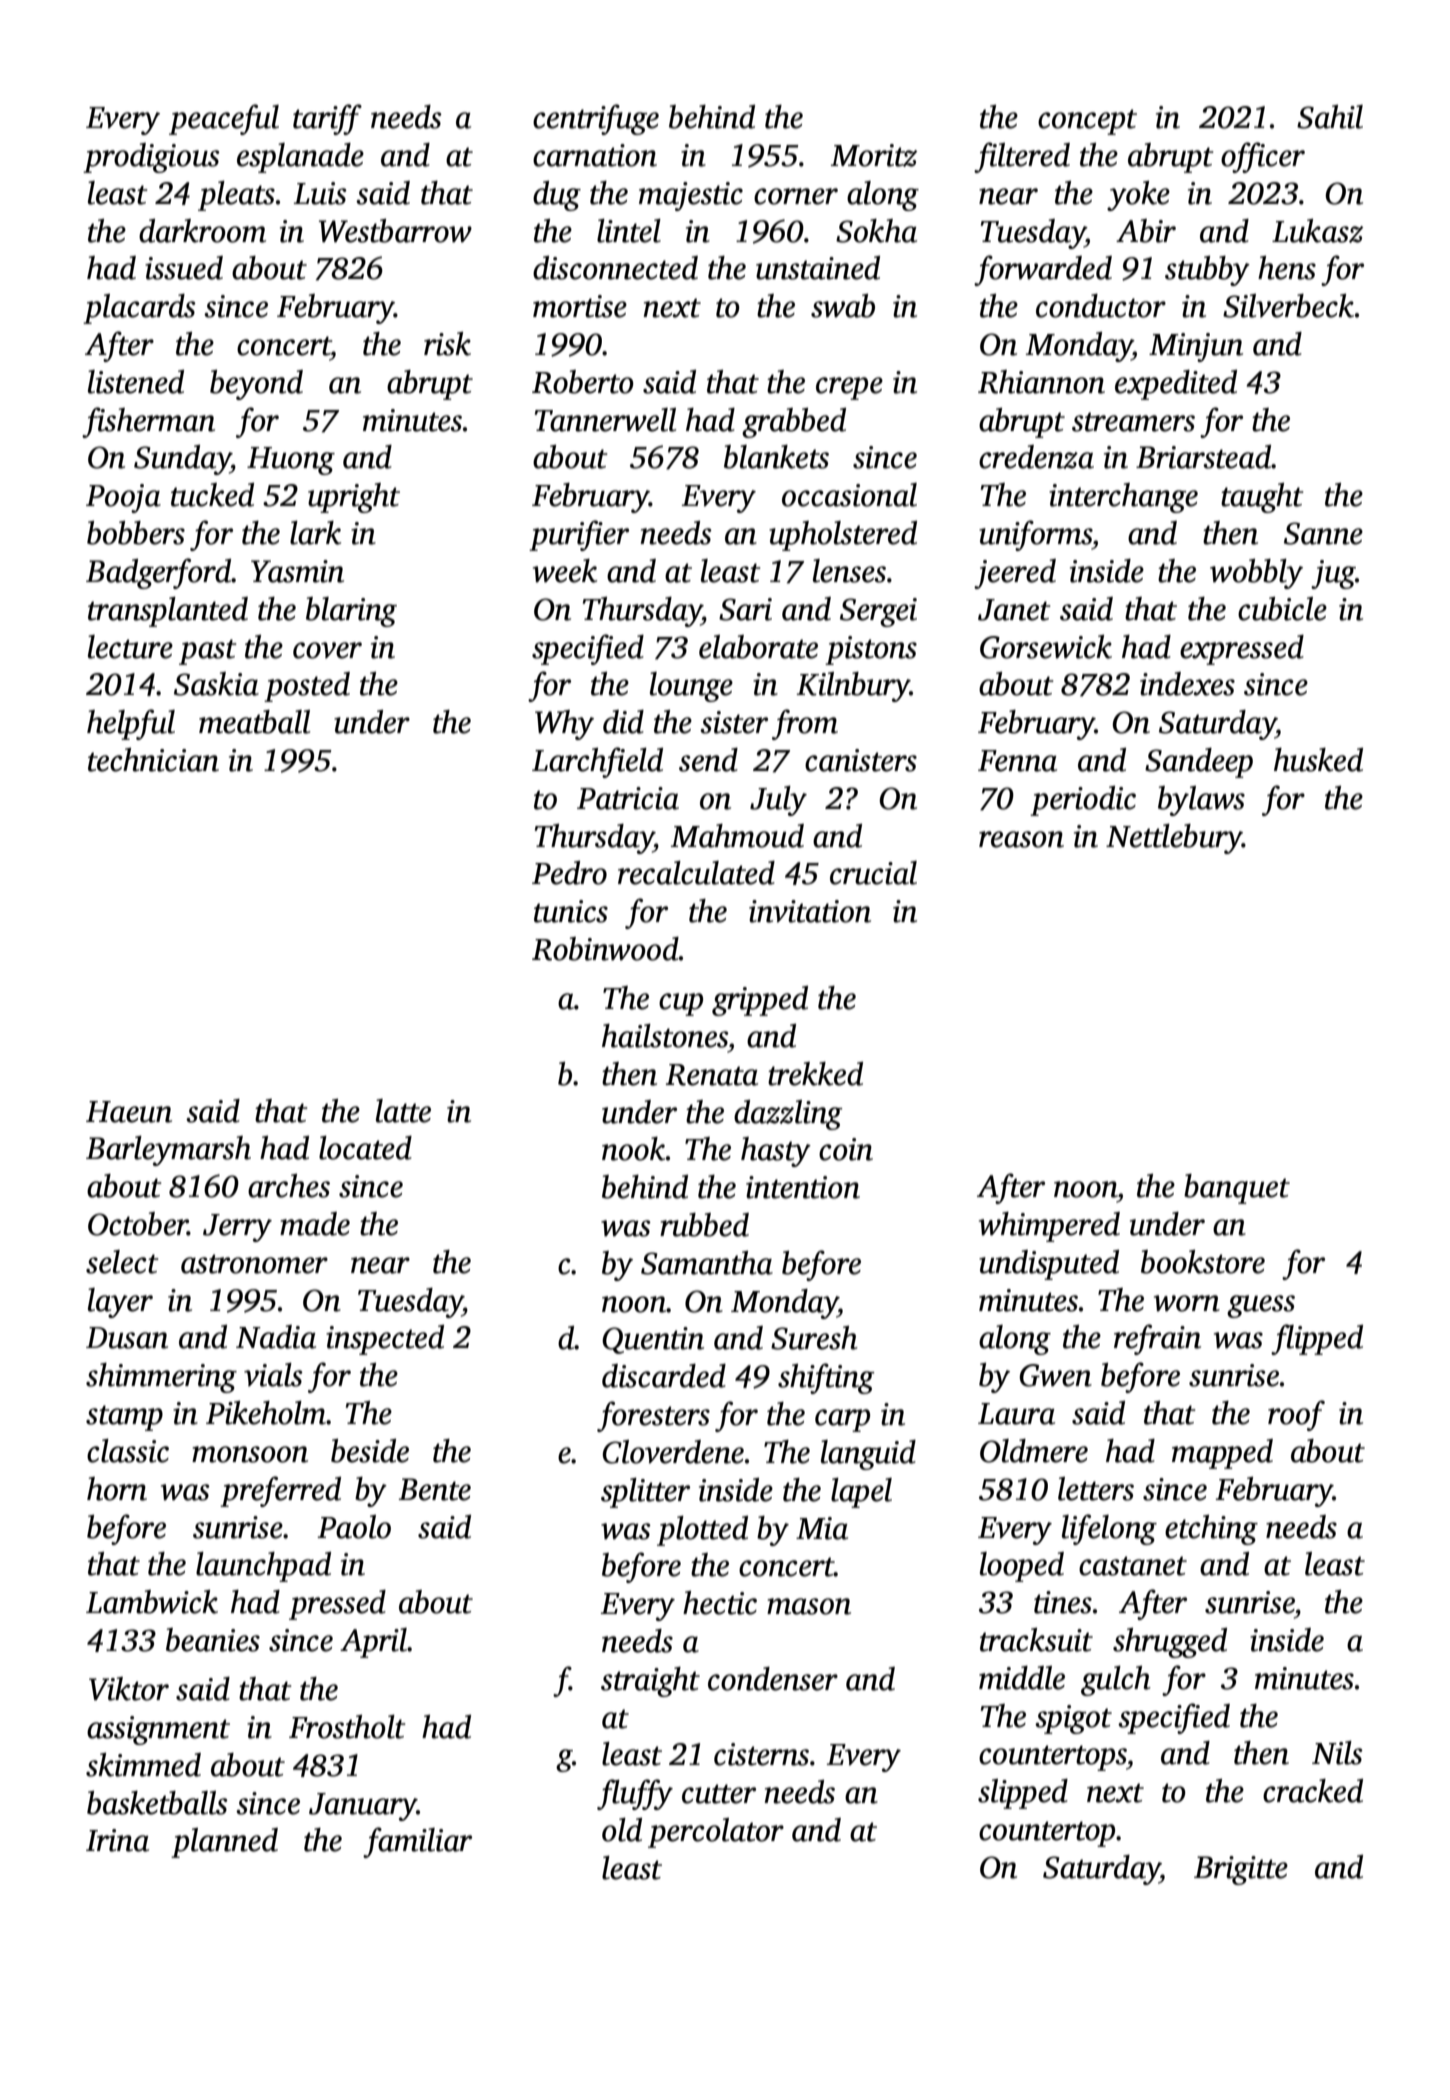  Describe the element at coordinates (874, 155) in the page. I see `Moritz` at that location.
